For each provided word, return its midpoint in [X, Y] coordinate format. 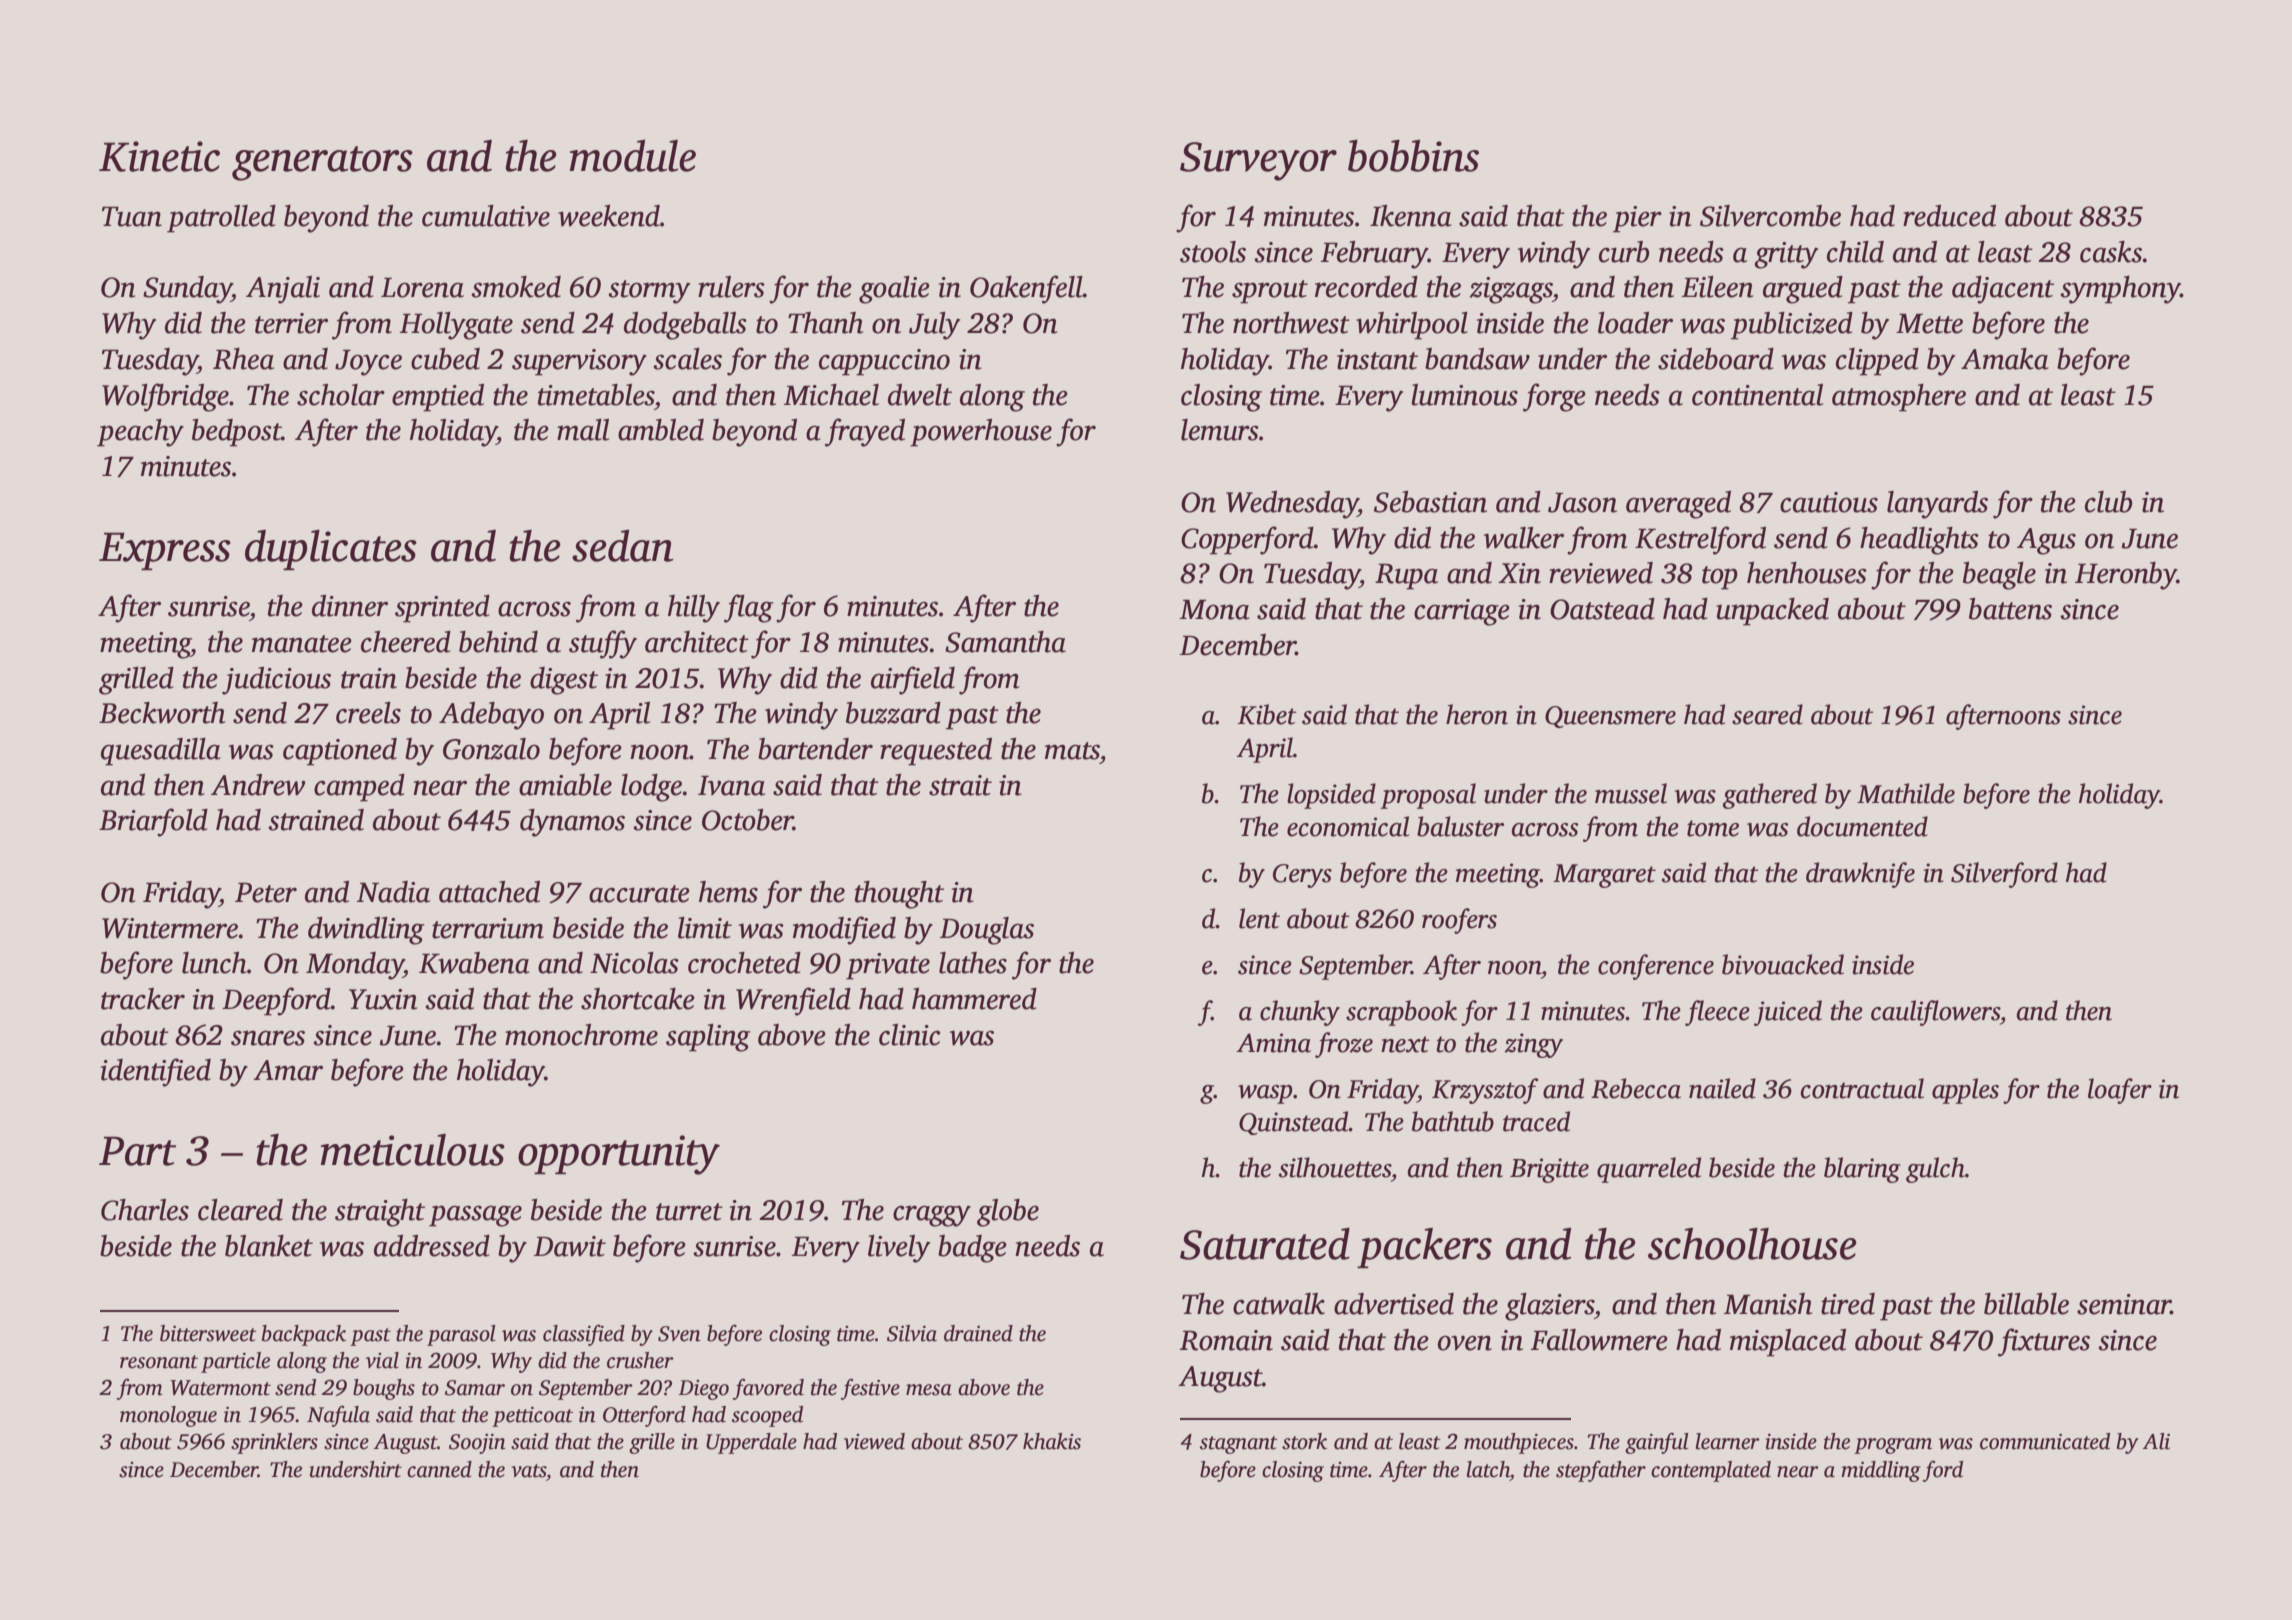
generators [322, 163]
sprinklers [274, 1443]
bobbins [1413, 156]
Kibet [1267, 714]
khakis [1052, 1441]
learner [1728, 1441]
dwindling [366, 931]
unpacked [1772, 612]
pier [1637, 219]
